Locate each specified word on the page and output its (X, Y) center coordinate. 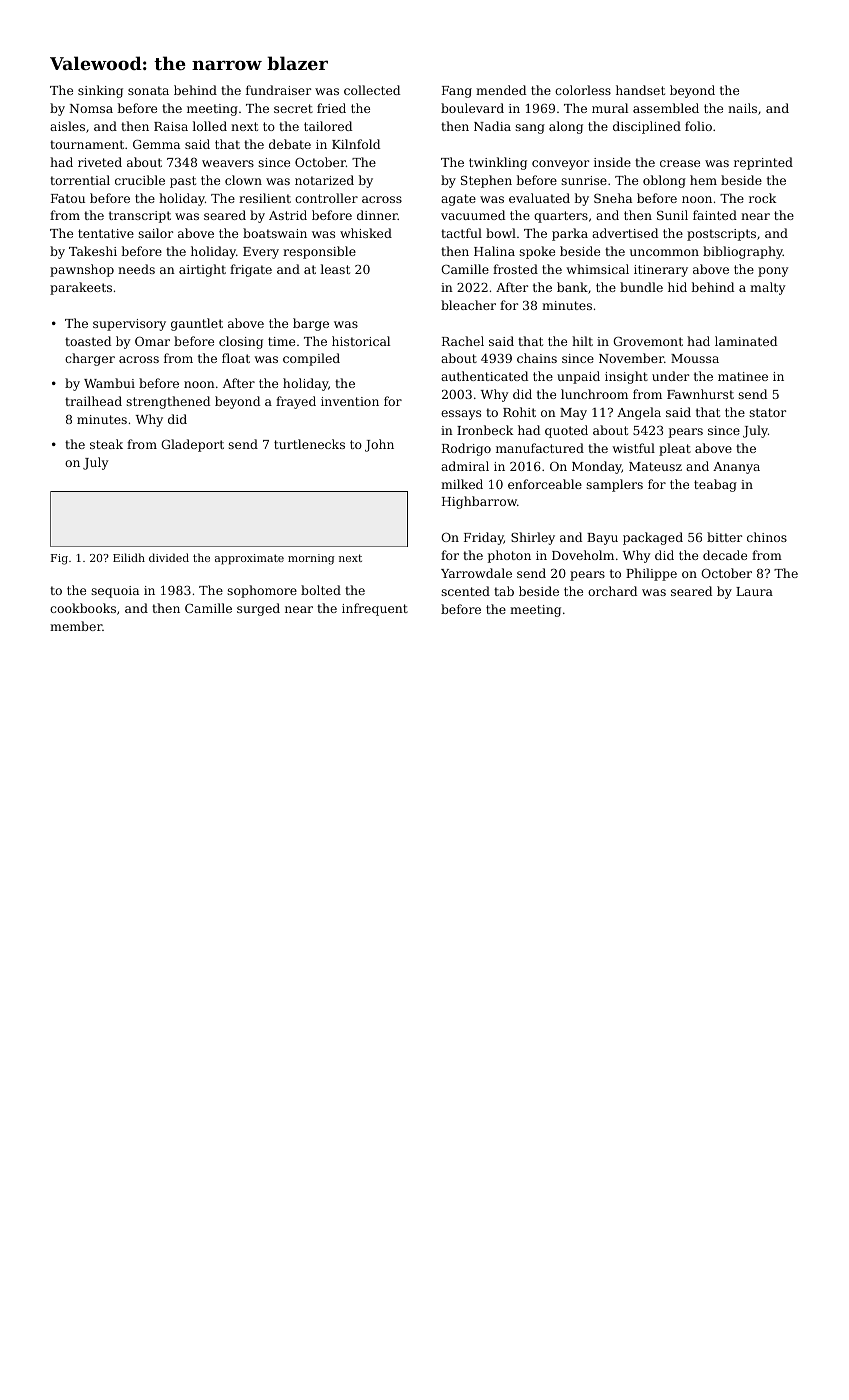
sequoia (115, 592)
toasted (88, 341)
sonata (148, 90)
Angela (639, 413)
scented (465, 591)
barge (311, 324)
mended (501, 90)
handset (640, 90)
